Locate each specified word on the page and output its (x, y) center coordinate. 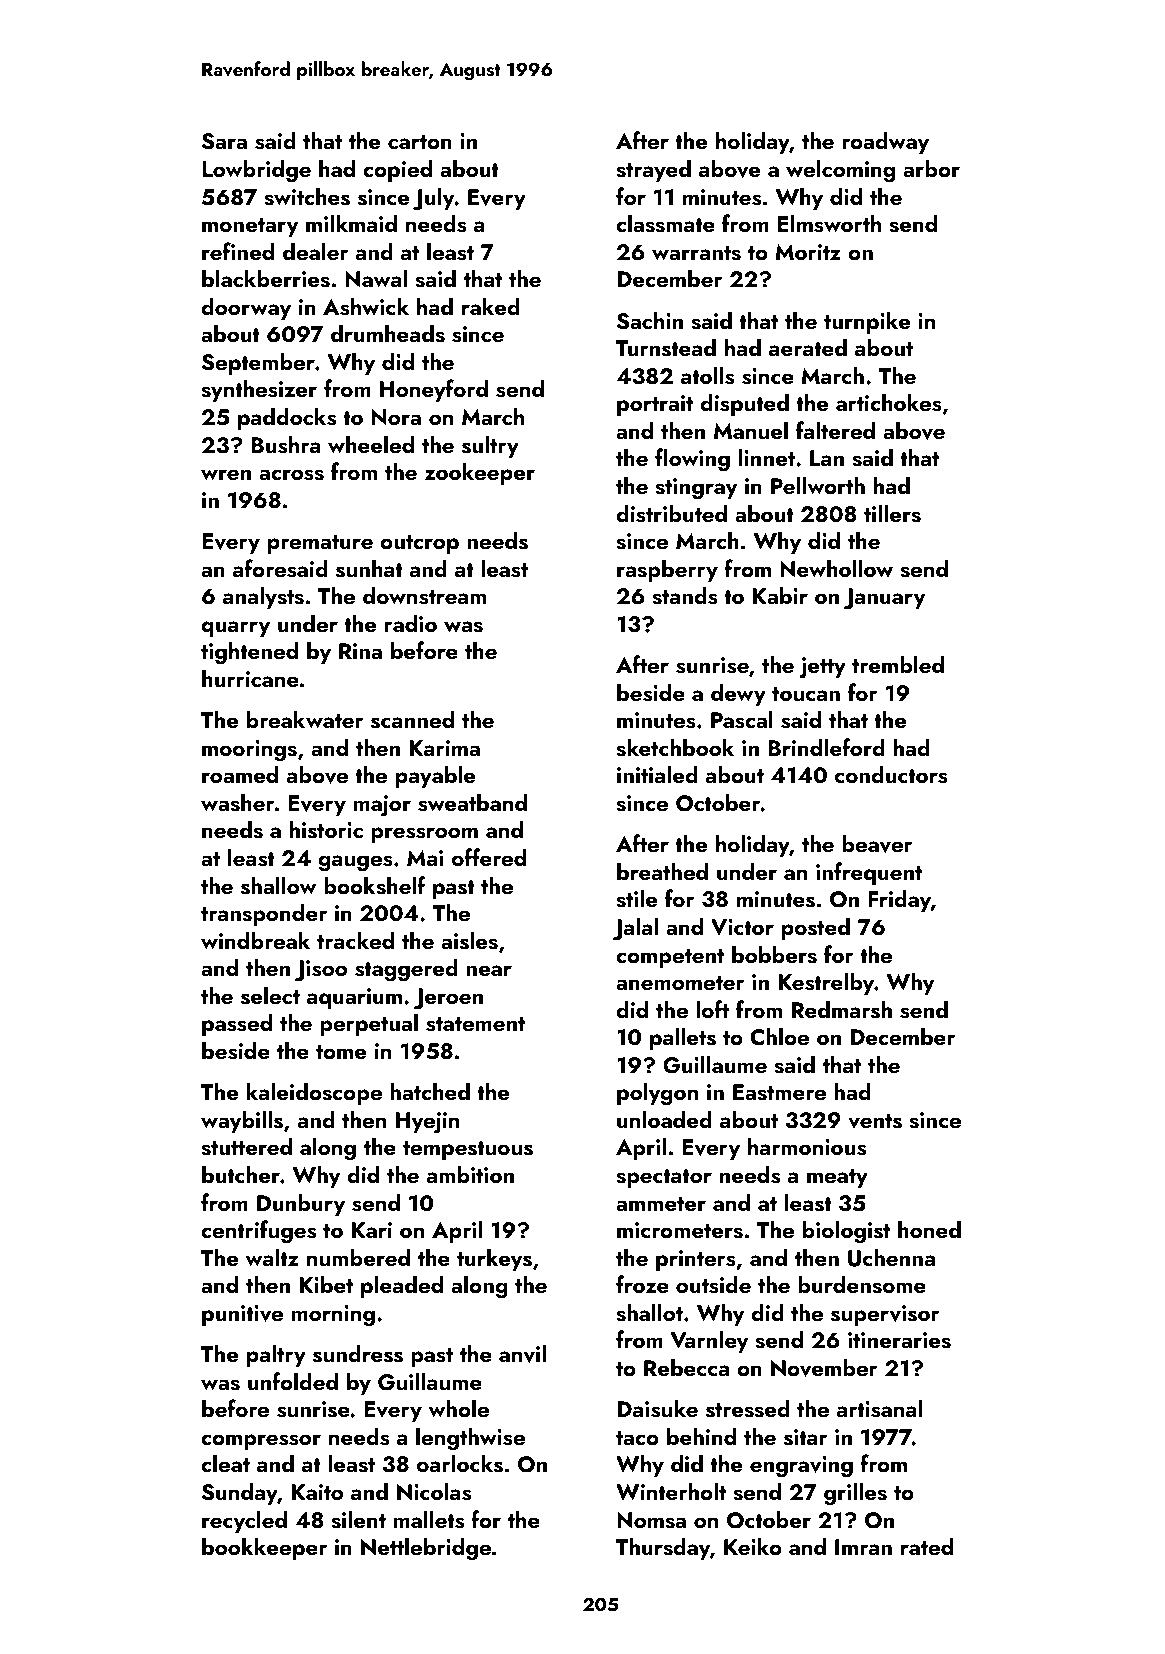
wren (226, 474)
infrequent (869, 873)
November (824, 1367)
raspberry (667, 570)
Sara (224, 141)
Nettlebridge (426, 1549)
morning (333, 1316)
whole (458, 1408)
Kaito (317, 1492)
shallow (278, 885)
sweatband (472, 802)
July (434, 199)
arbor (931, 168)
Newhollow (836, 568)
